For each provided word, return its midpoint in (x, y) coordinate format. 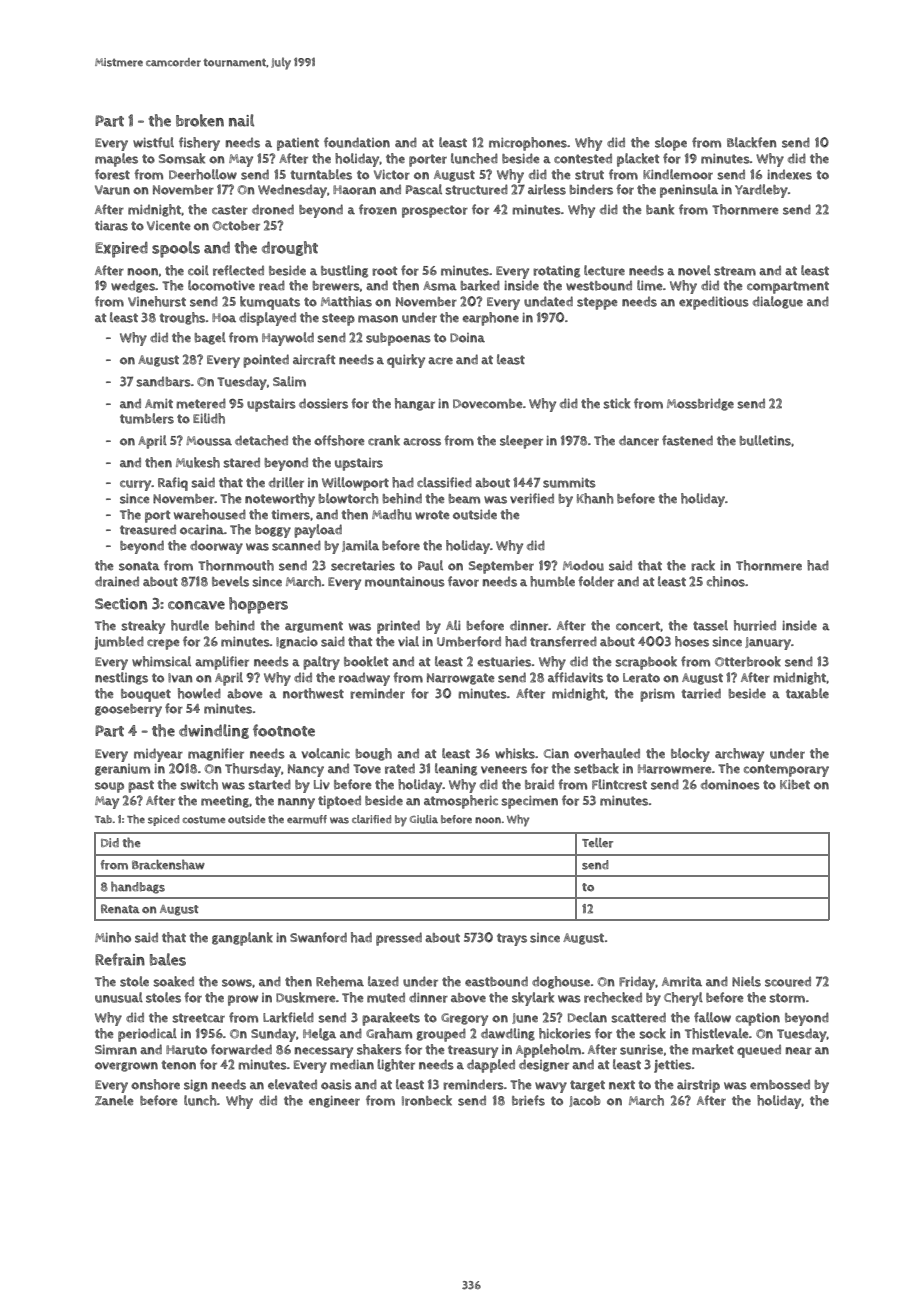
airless (547, 189)
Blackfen (752, 142)
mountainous (405, 582)
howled (199, 693)
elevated (292, 1084)
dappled (491, 1066)
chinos (726, 581)
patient (298, 144)
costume (203, 820)
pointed (266, 361)
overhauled (607, 753)
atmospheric (461, 802)
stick (616, 403)
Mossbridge (700, 404)
